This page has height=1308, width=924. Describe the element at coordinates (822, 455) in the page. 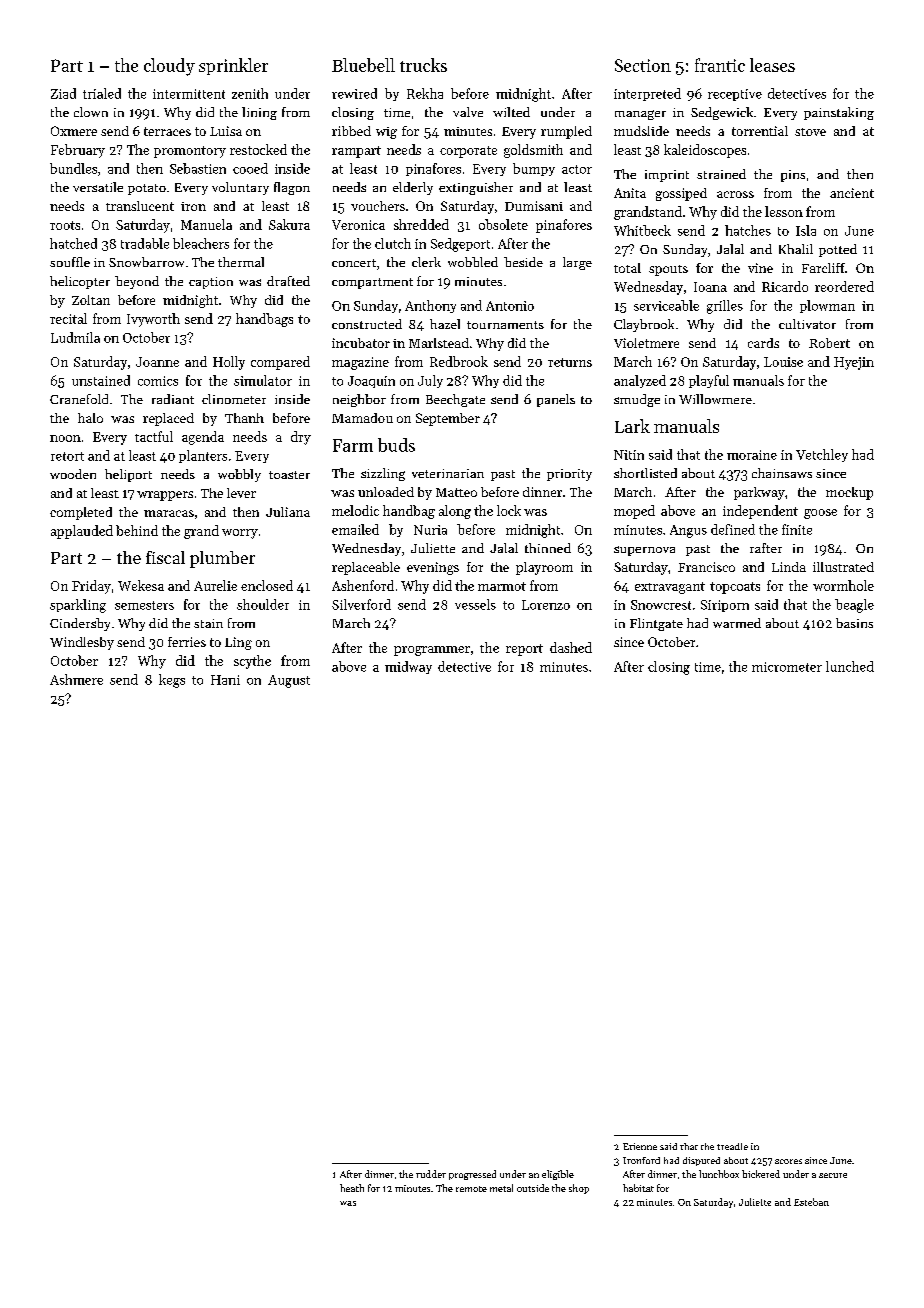

I see `Vetchley` at that location.
